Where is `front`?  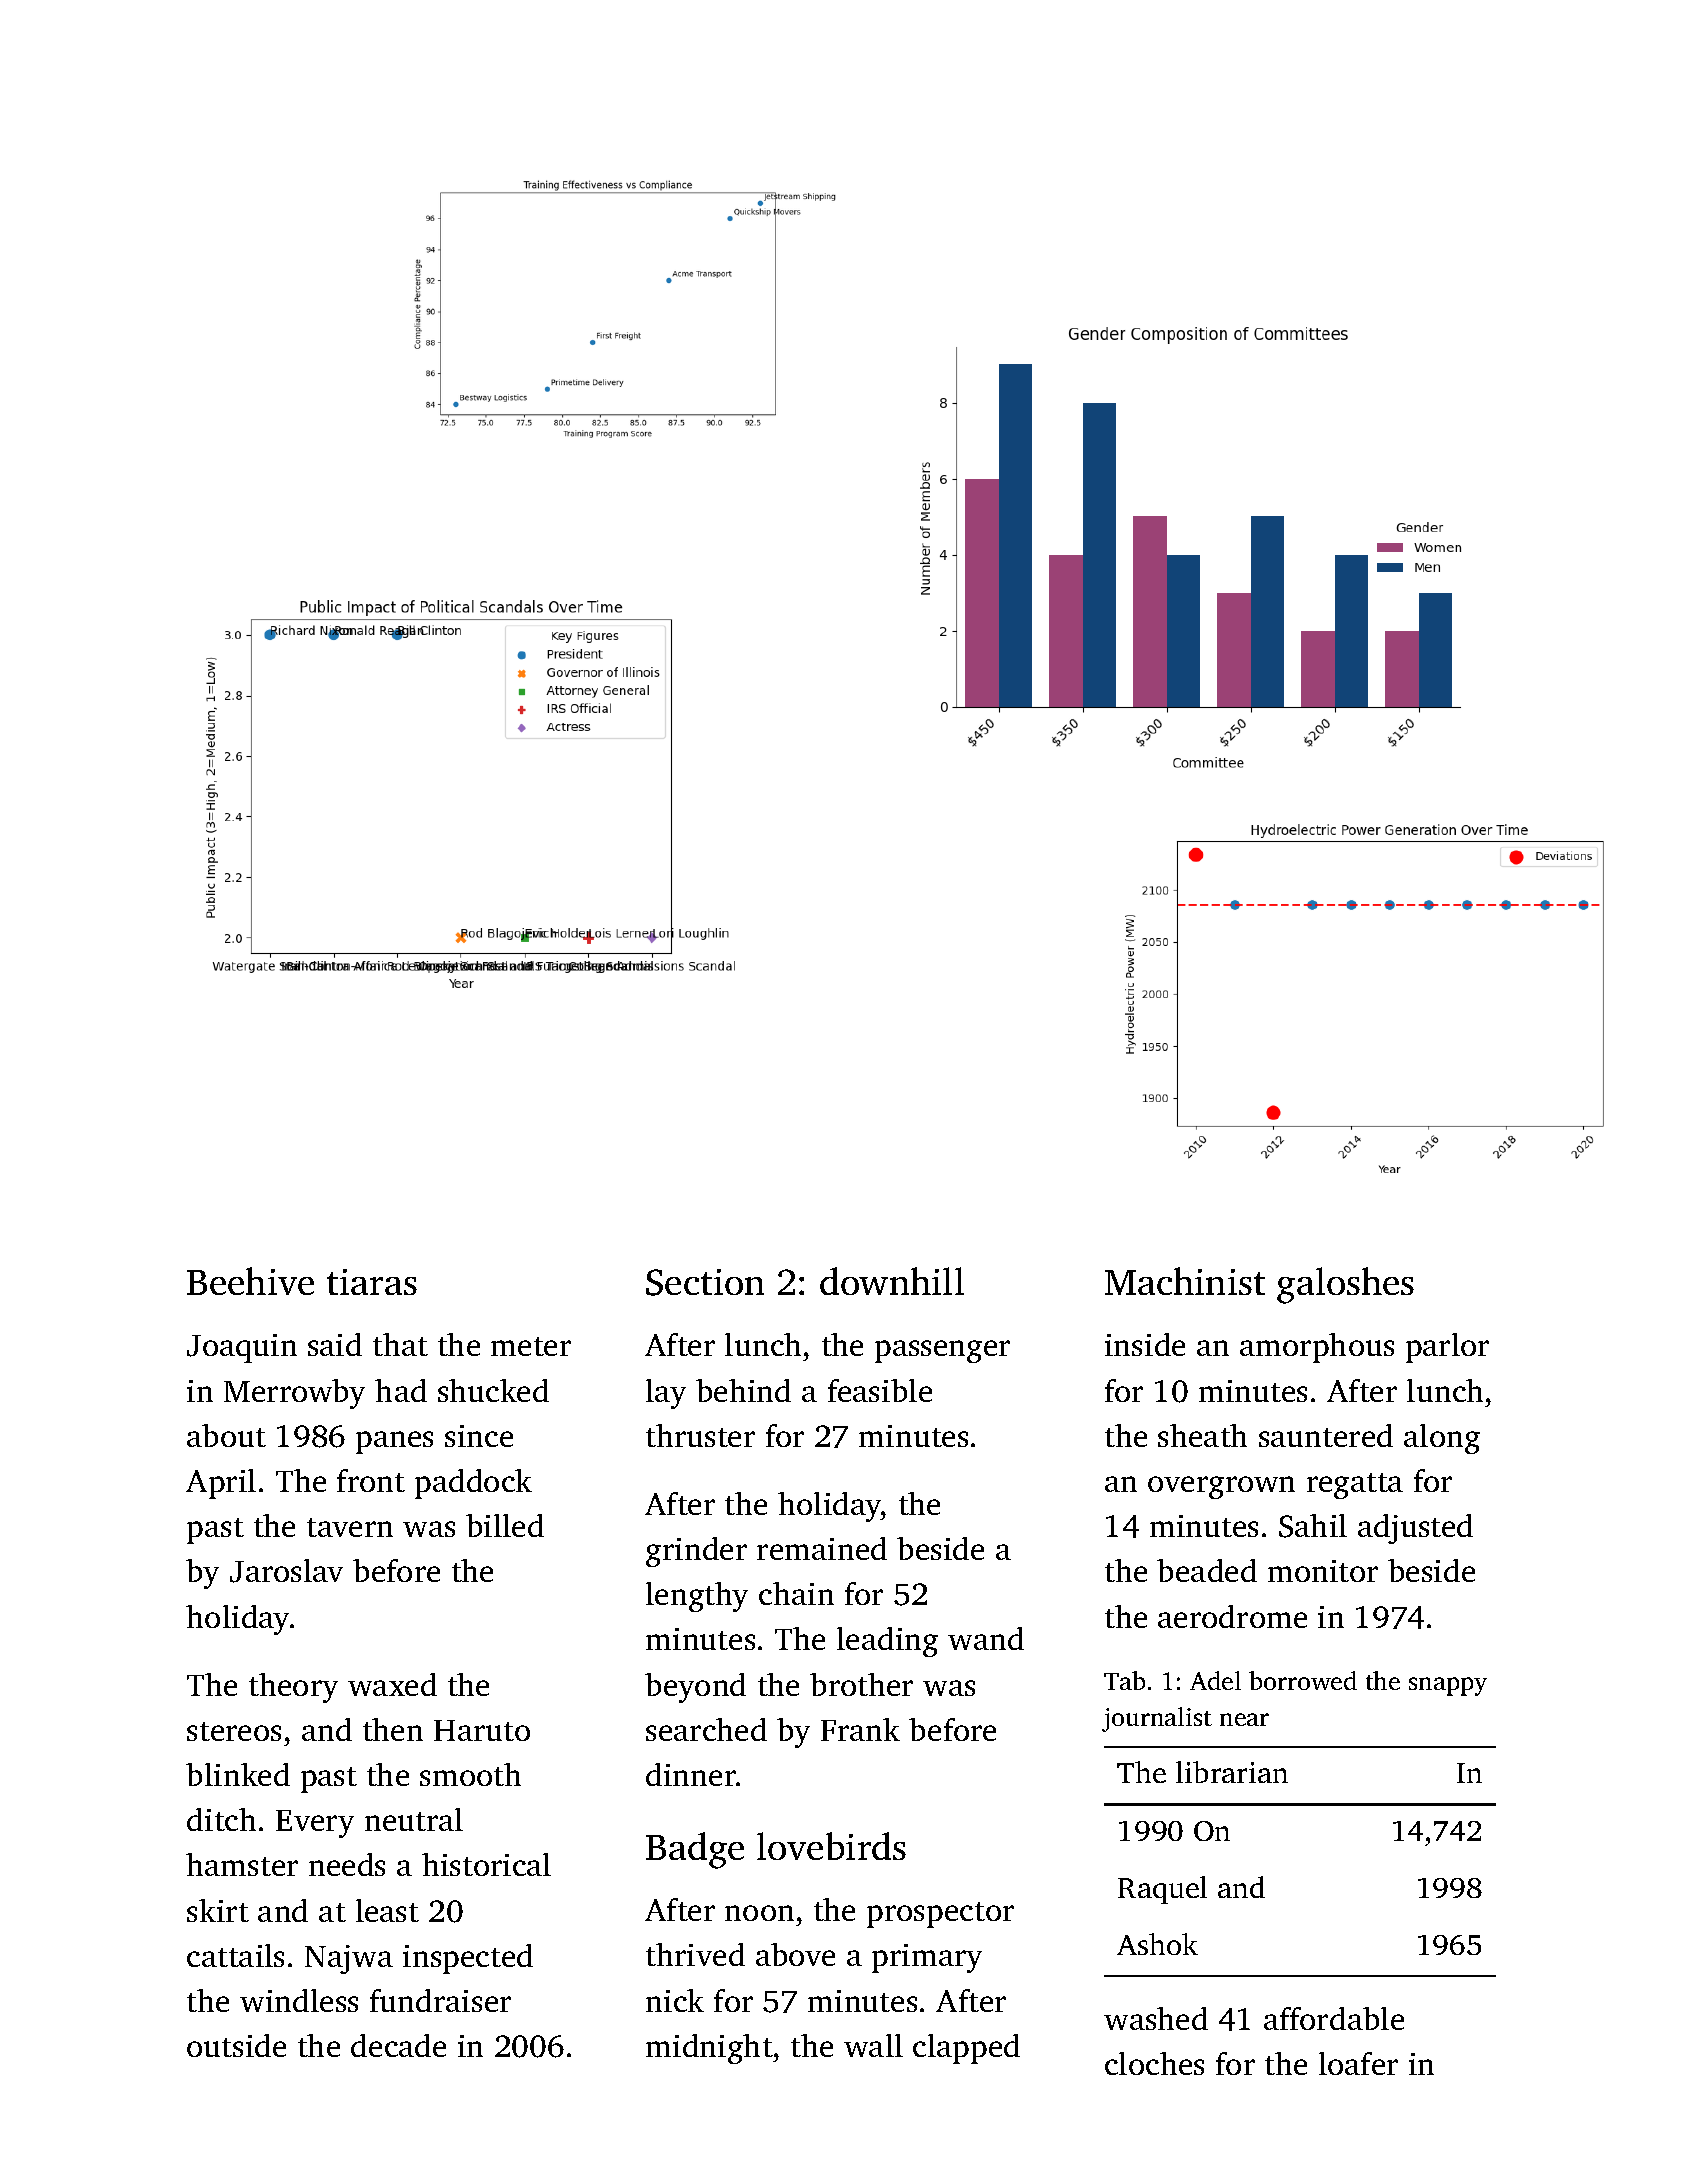 front is located at coordinates (371, 1480).
